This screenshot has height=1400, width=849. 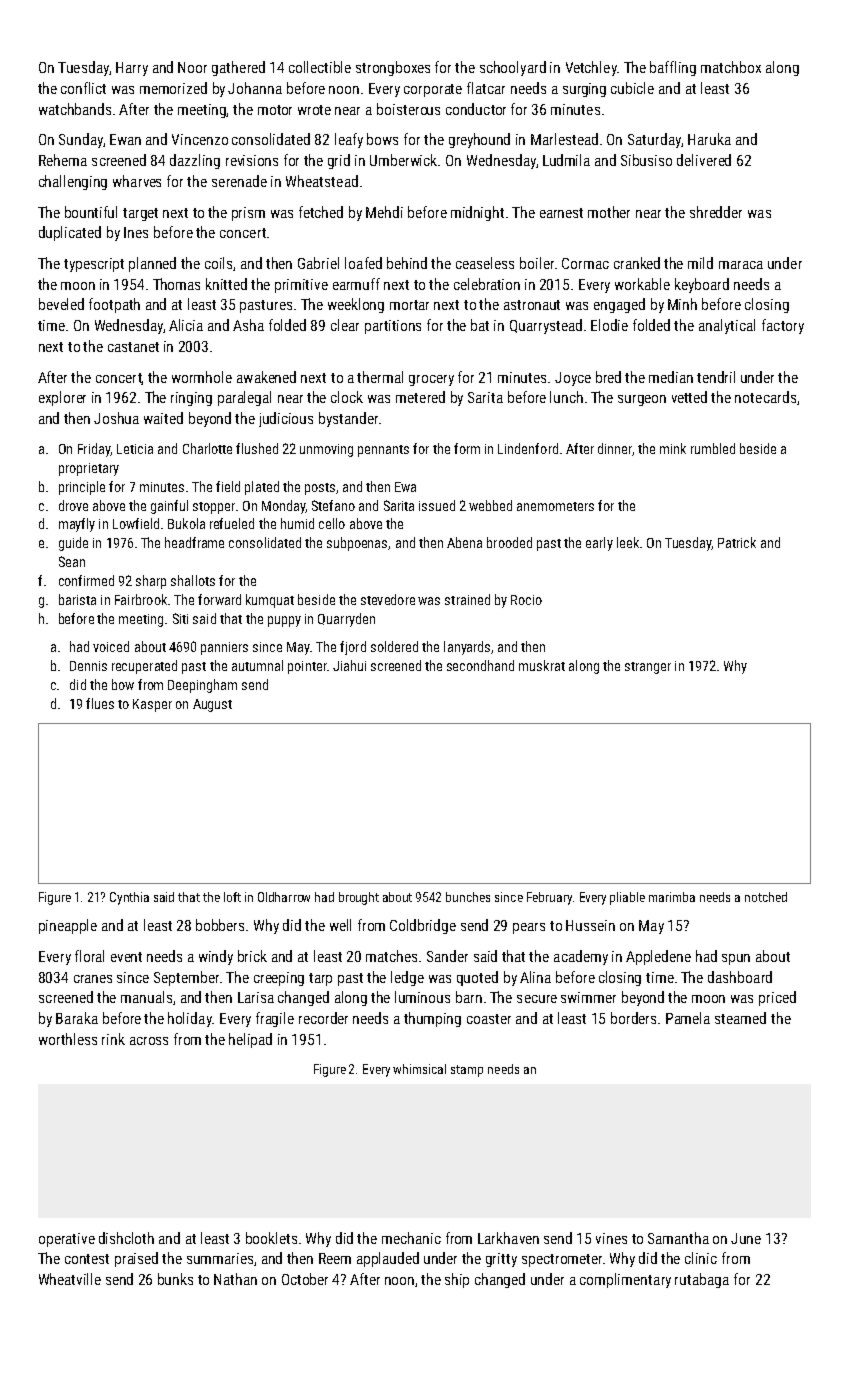 What do you see at coordinates (192, 67) in the screenshot?
I see `Noor` at bounding box center [192, 67].
